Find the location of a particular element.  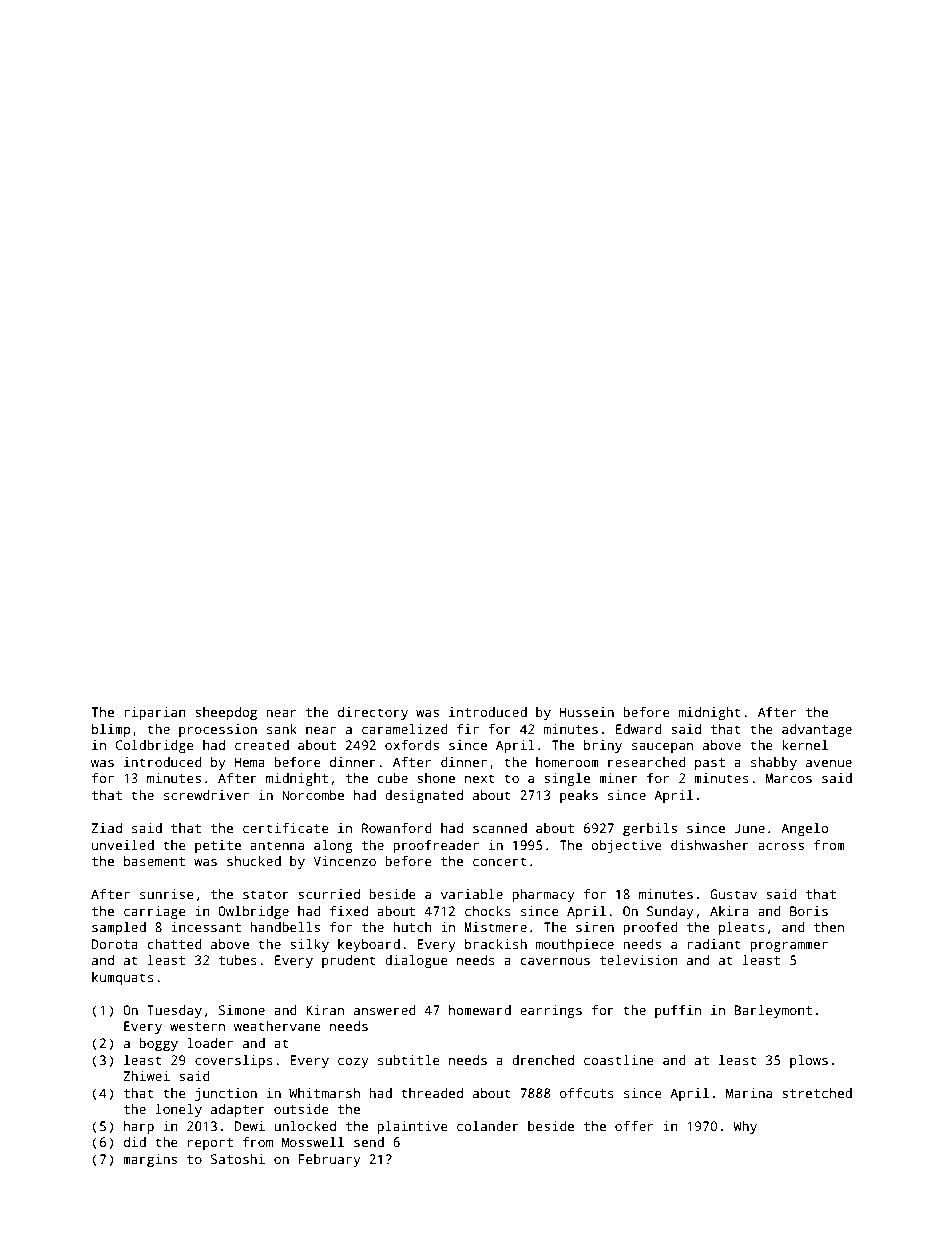

proofreader is located at coordinates (436, 846).
